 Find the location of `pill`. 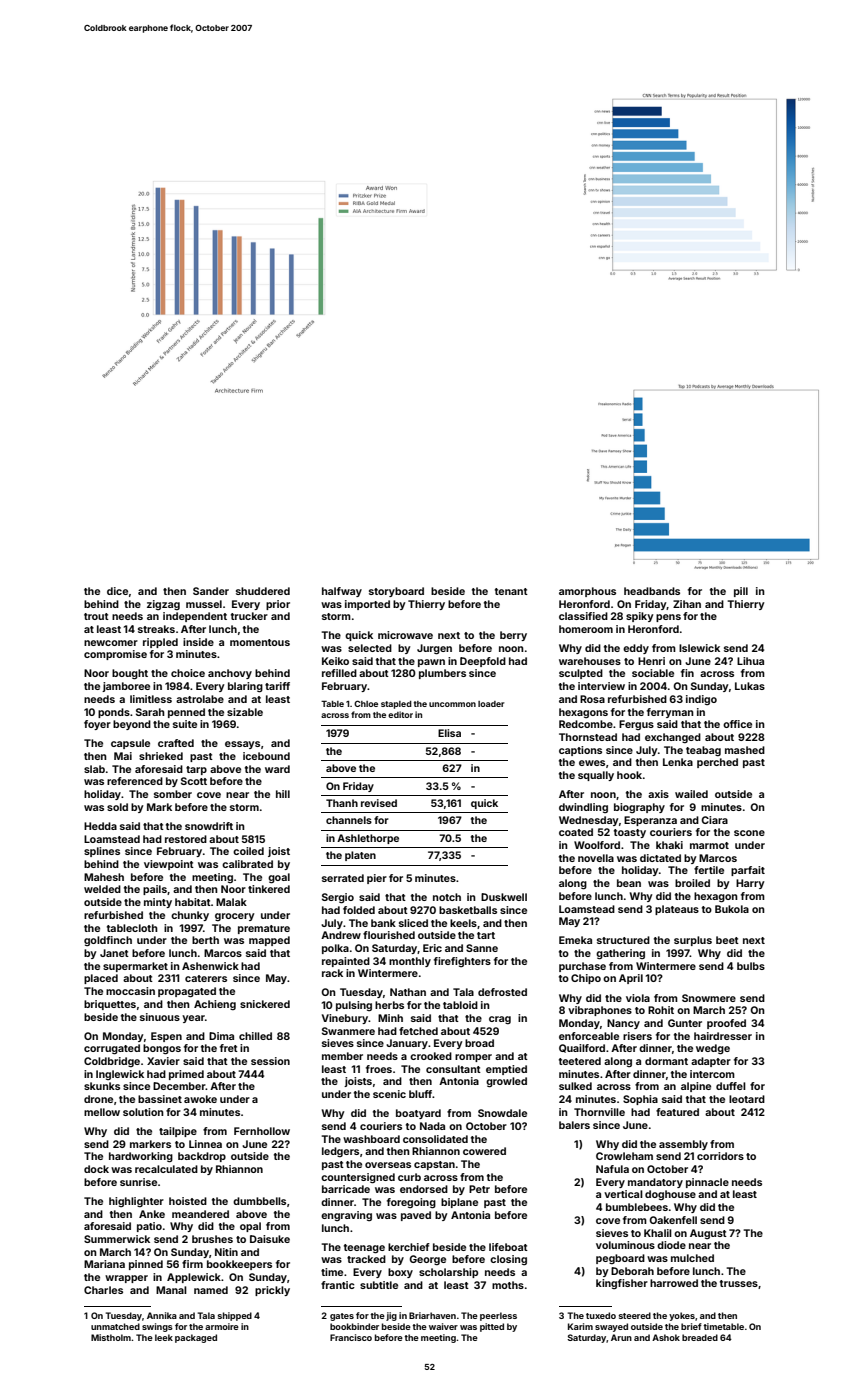

pill is located at coordinates (741, 592).
